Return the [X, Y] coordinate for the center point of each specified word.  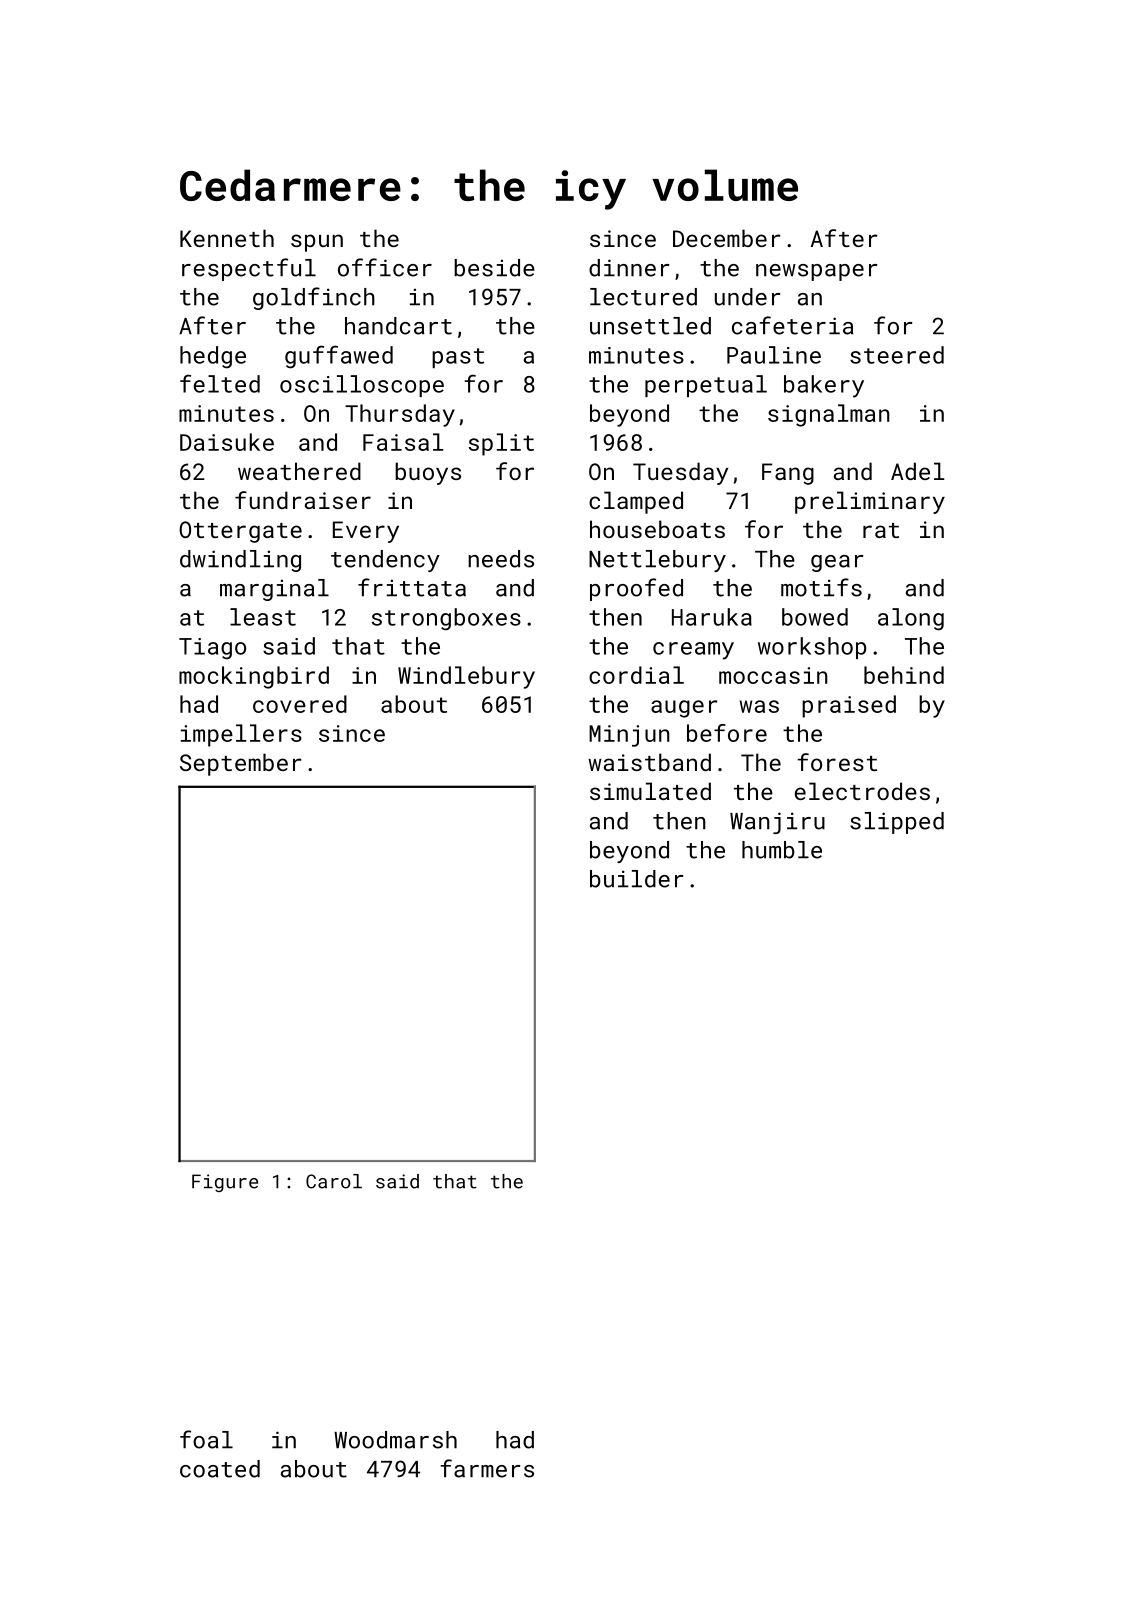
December [727, 238]
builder [637, 879]
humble [782, 850]
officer [385, 267]
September [241, 764]
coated [220, 1469]
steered [897, 355]
